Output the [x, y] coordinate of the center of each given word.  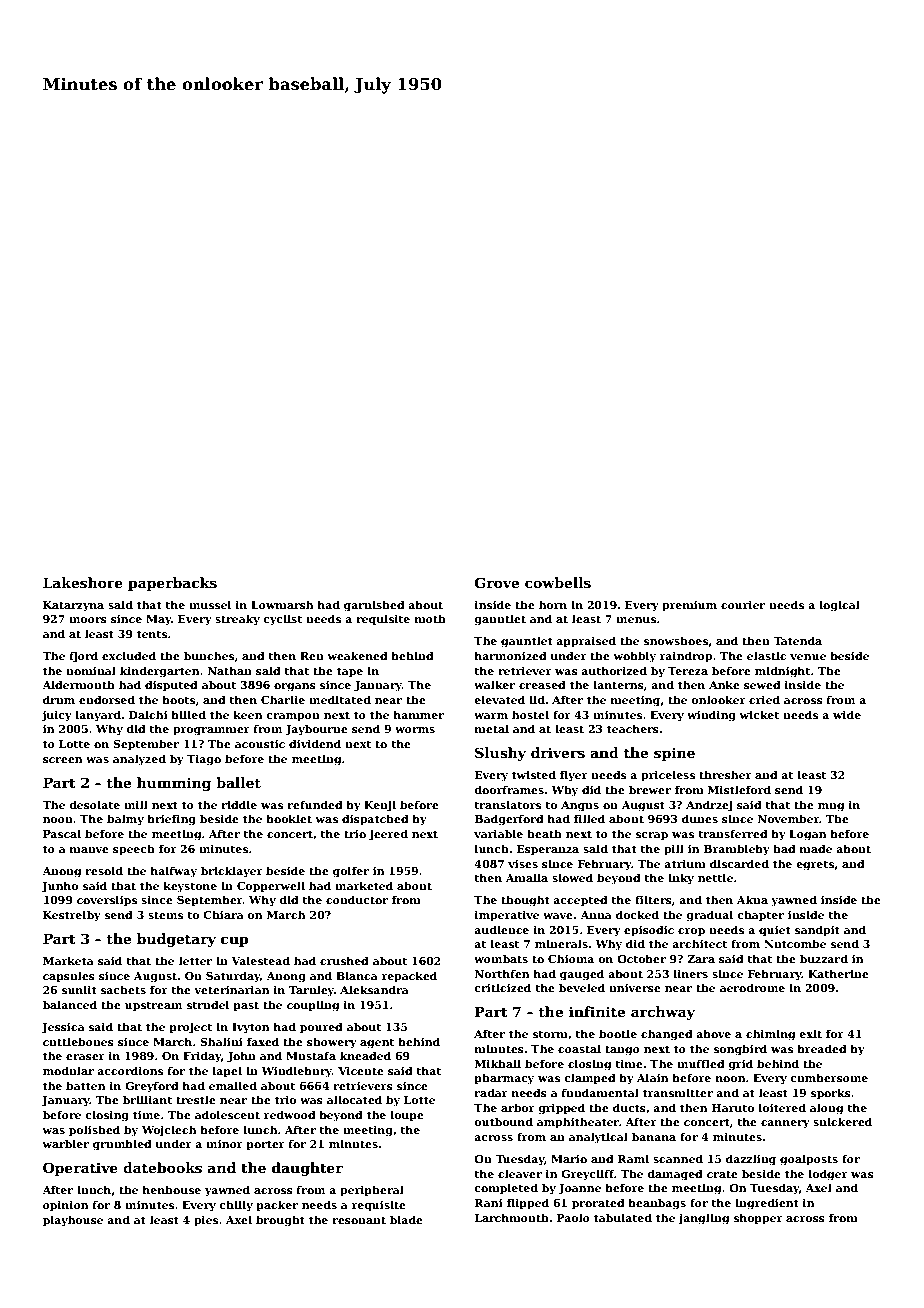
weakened [357, 655]
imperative [507, 916]
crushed [344, 960]
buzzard [824, 958]
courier [743, 605]
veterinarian [232, 990]
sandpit [817, 930]
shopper [758, 1218]
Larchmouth [512, 1217]
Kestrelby [72, 916]
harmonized [511, 655]
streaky [237, 620]
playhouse [73, 1221]
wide [847, 714]
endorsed [107, 699]
